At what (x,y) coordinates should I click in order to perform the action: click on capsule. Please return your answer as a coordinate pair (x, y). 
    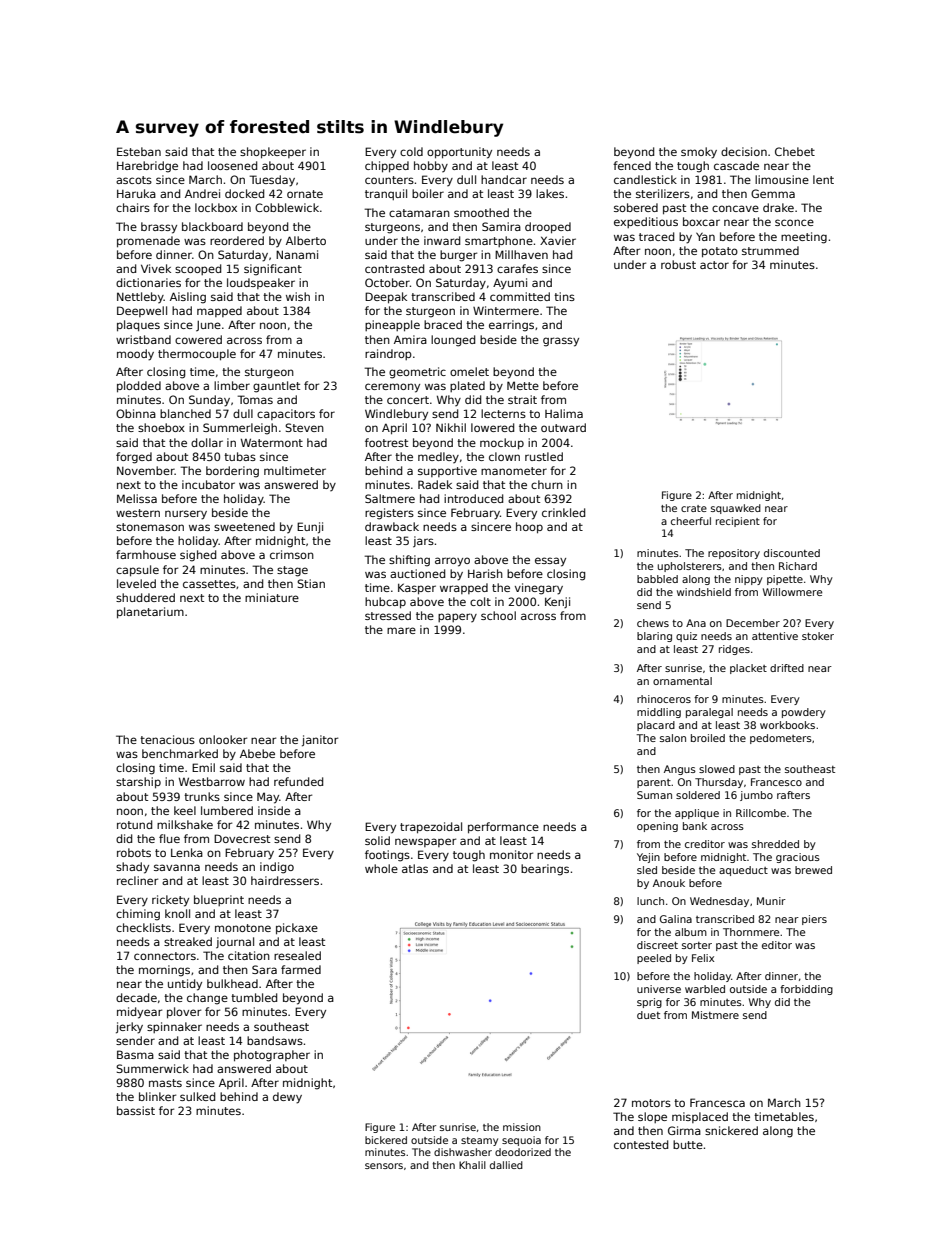
    Looking at the image, I should click on (137, 571).
